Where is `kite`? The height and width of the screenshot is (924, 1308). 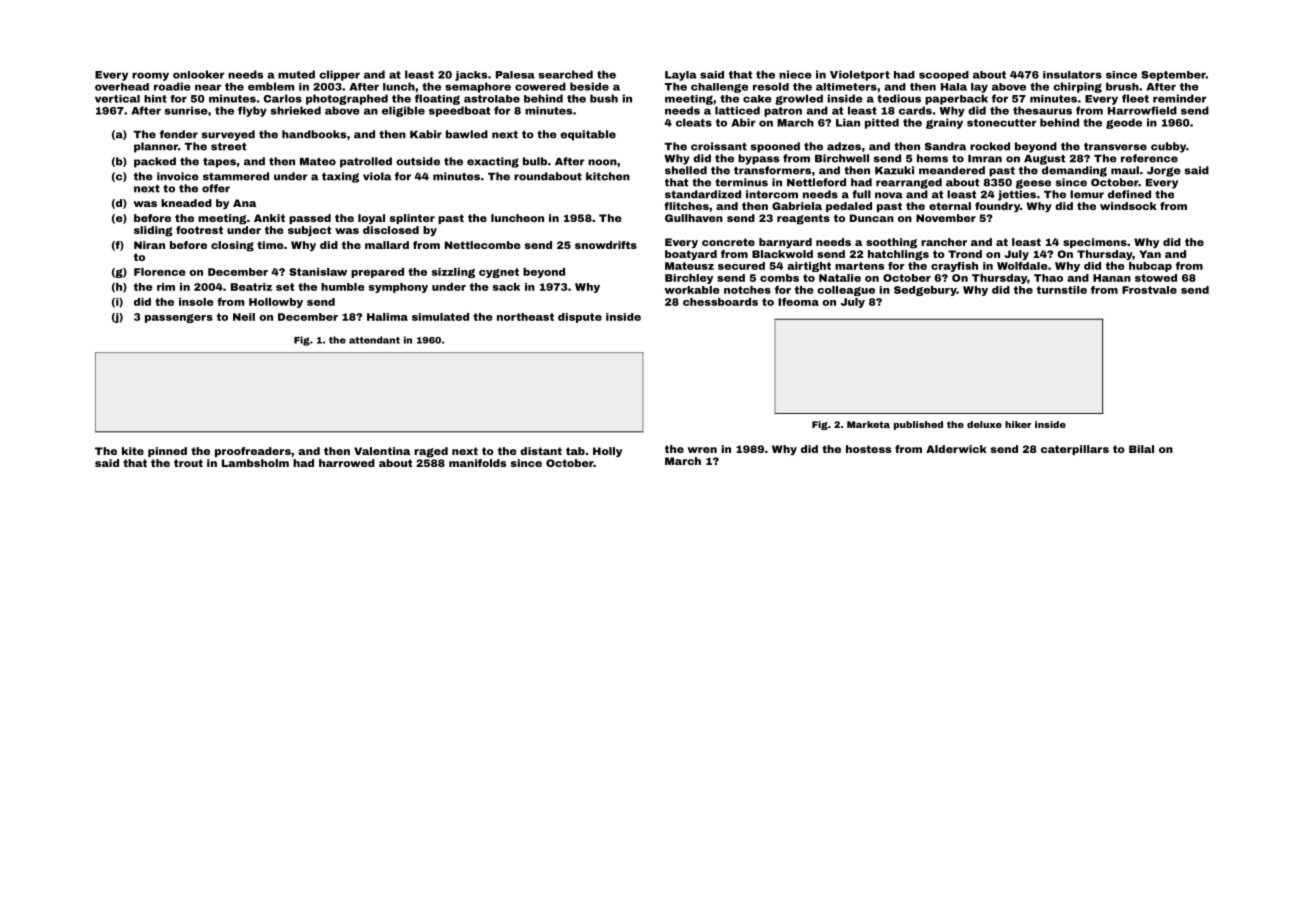
kite is located at coordinates (133, 451).
